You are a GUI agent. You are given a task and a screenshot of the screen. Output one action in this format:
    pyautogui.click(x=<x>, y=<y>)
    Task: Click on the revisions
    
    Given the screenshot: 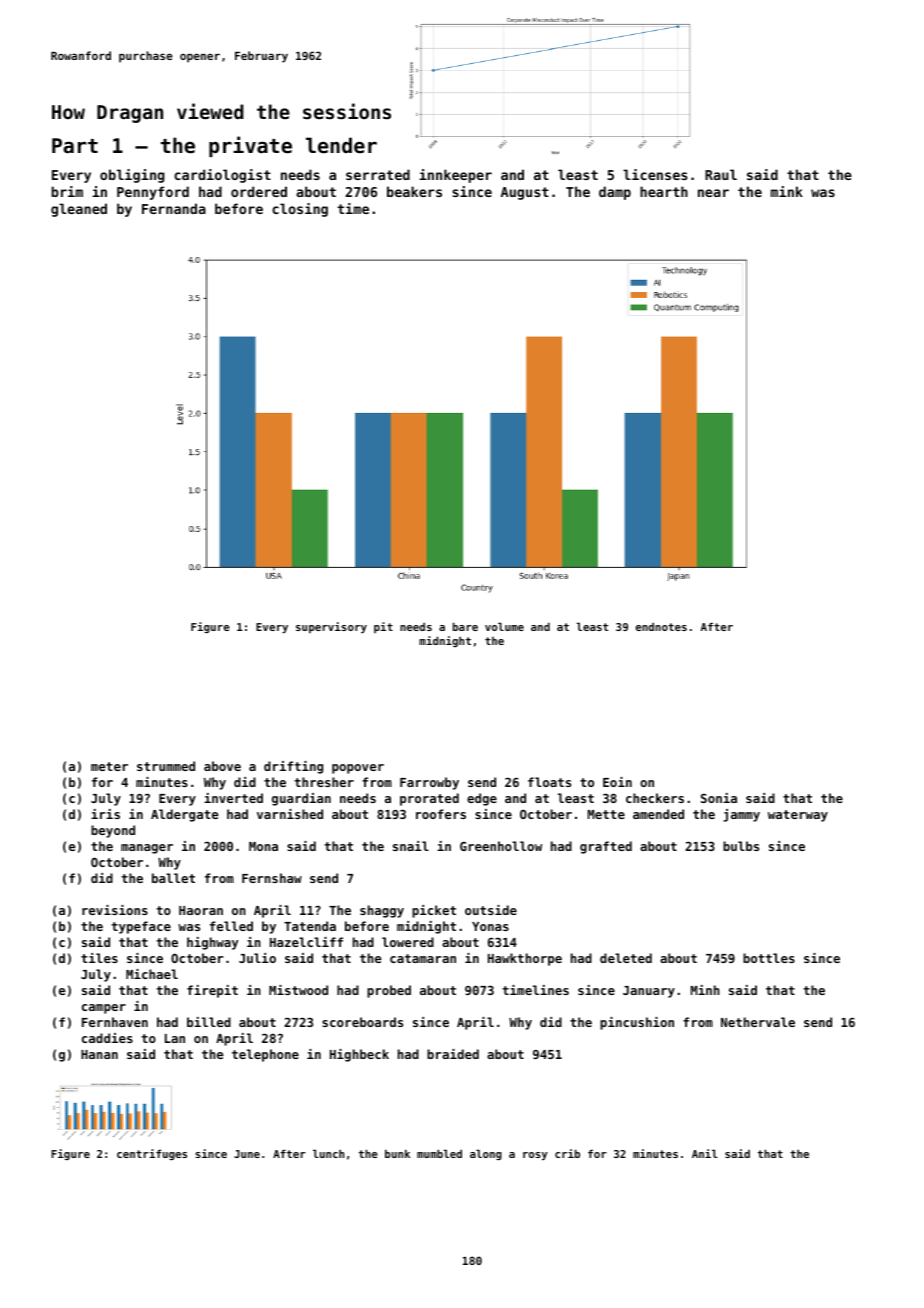 What is the action you would take?
    pyautogui.click(x=115, y=910)
